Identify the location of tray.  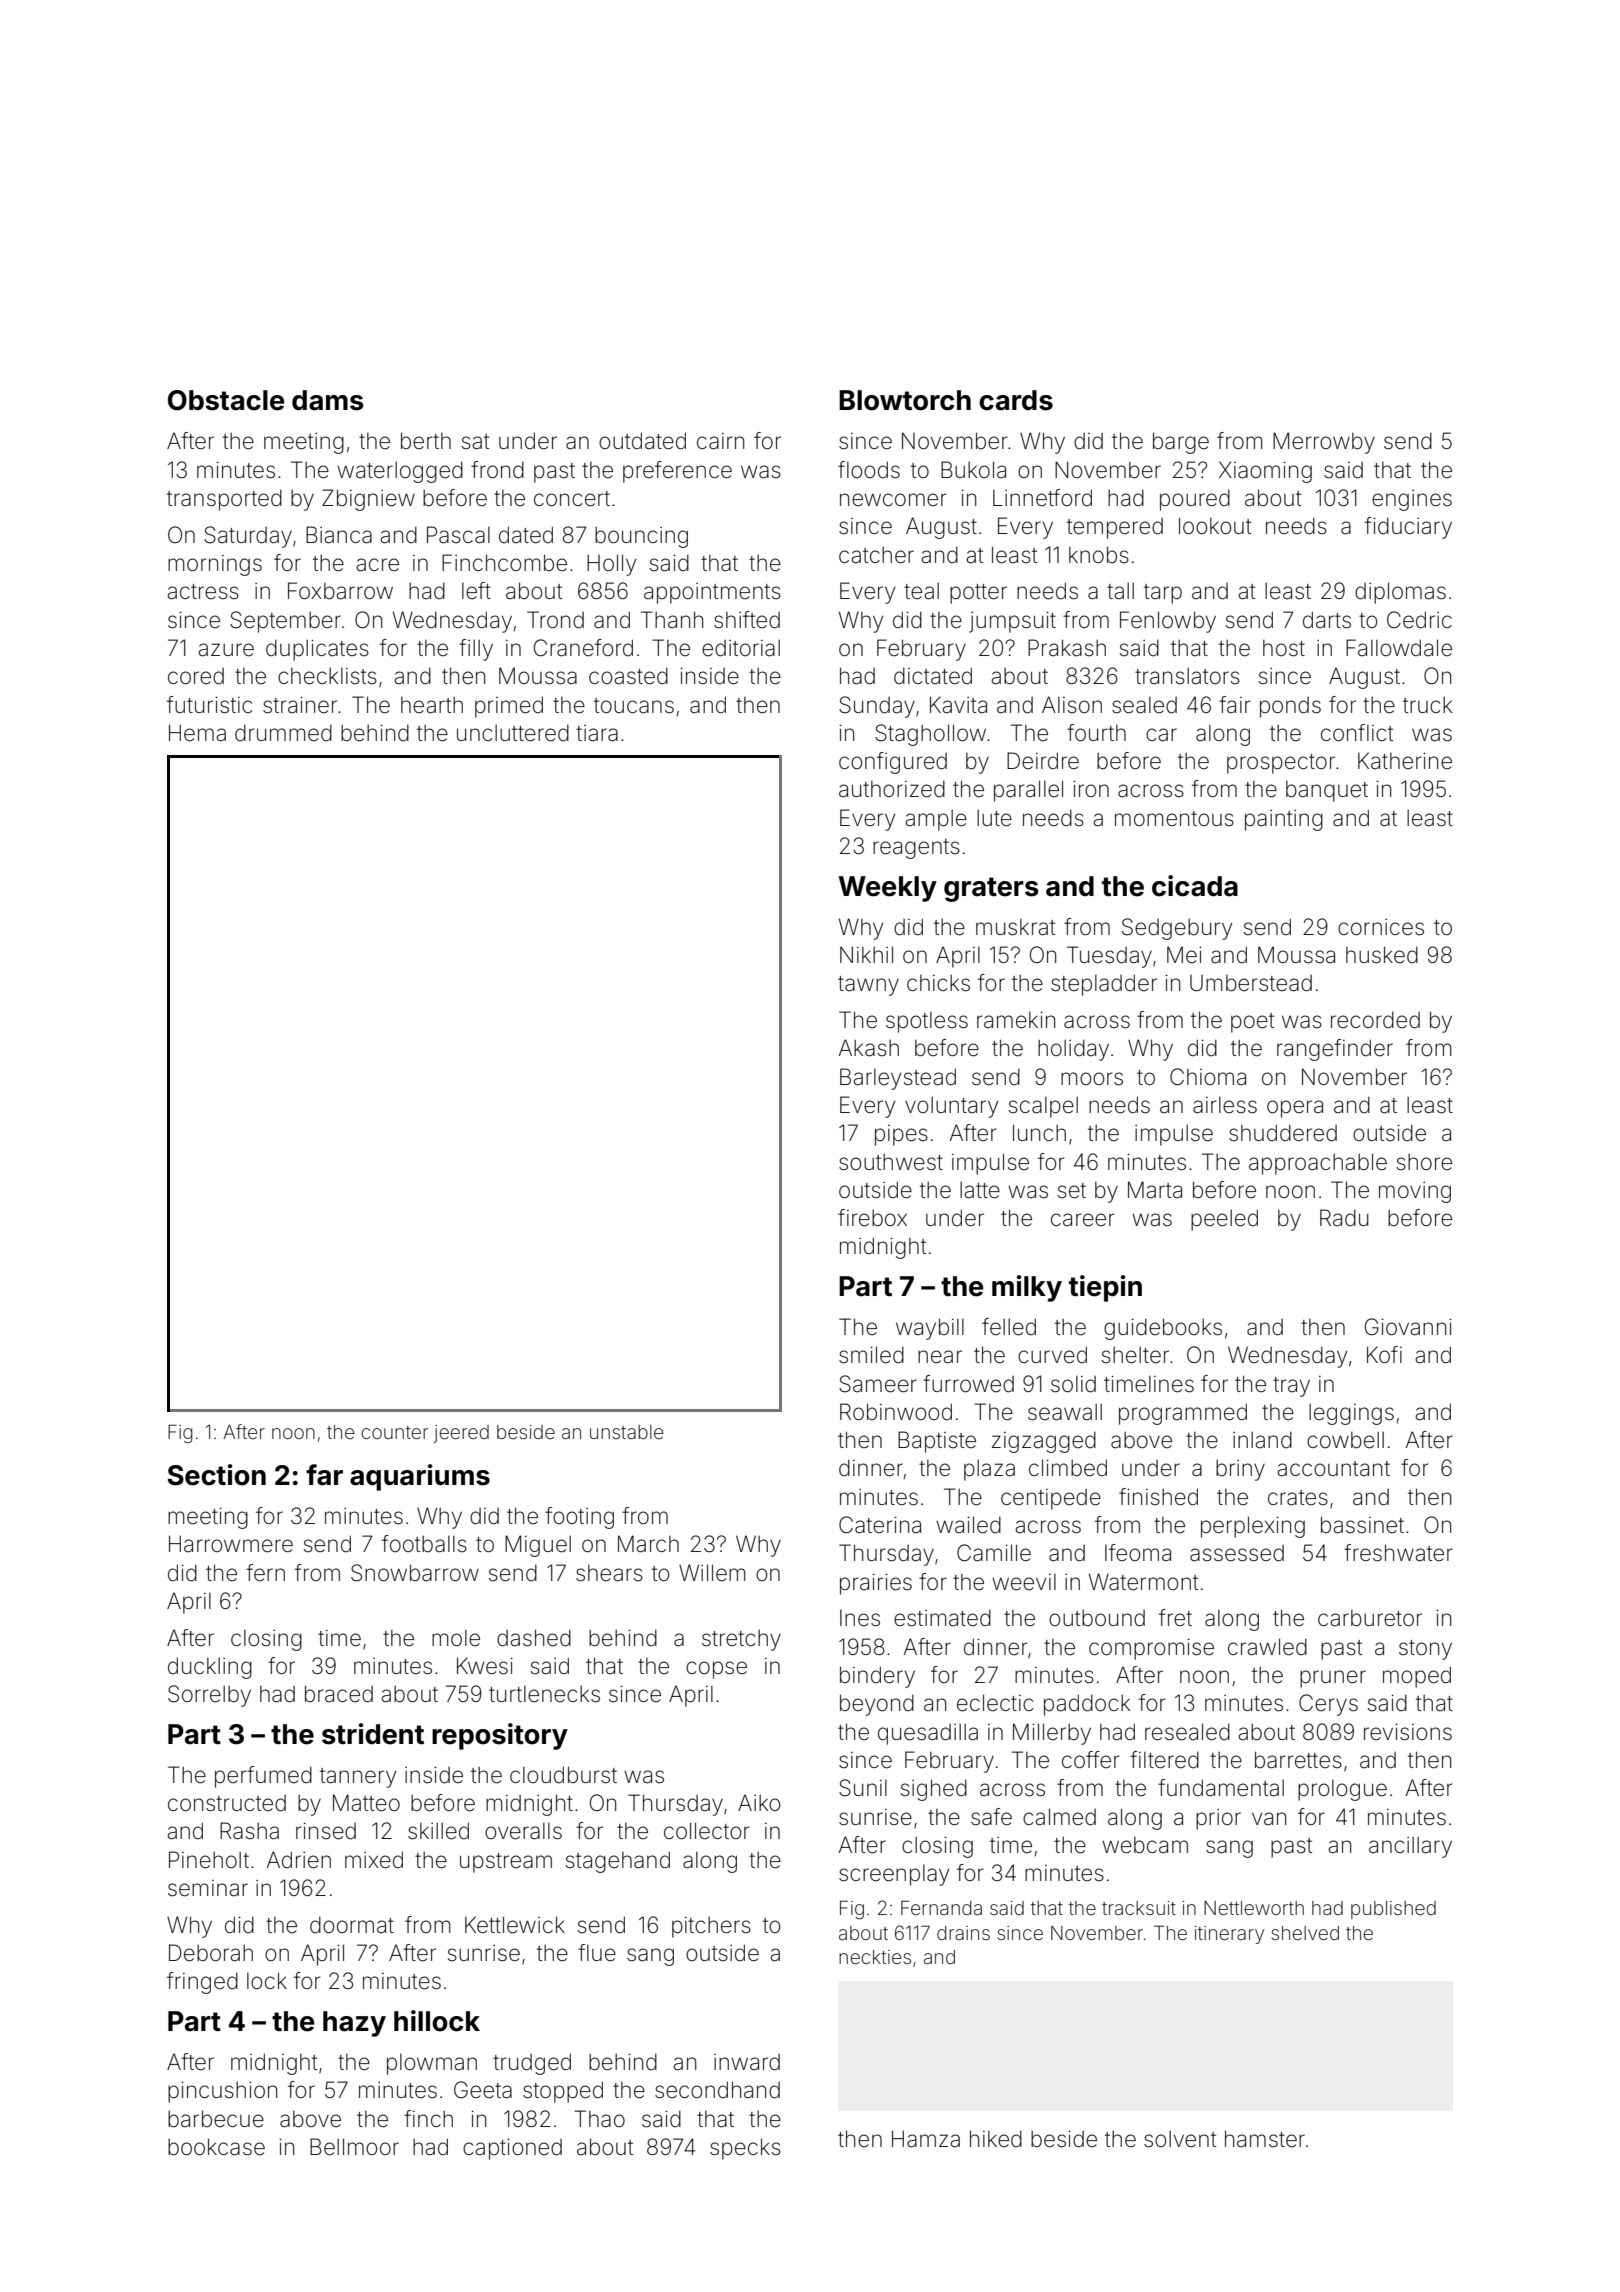
(1291, 1387).
